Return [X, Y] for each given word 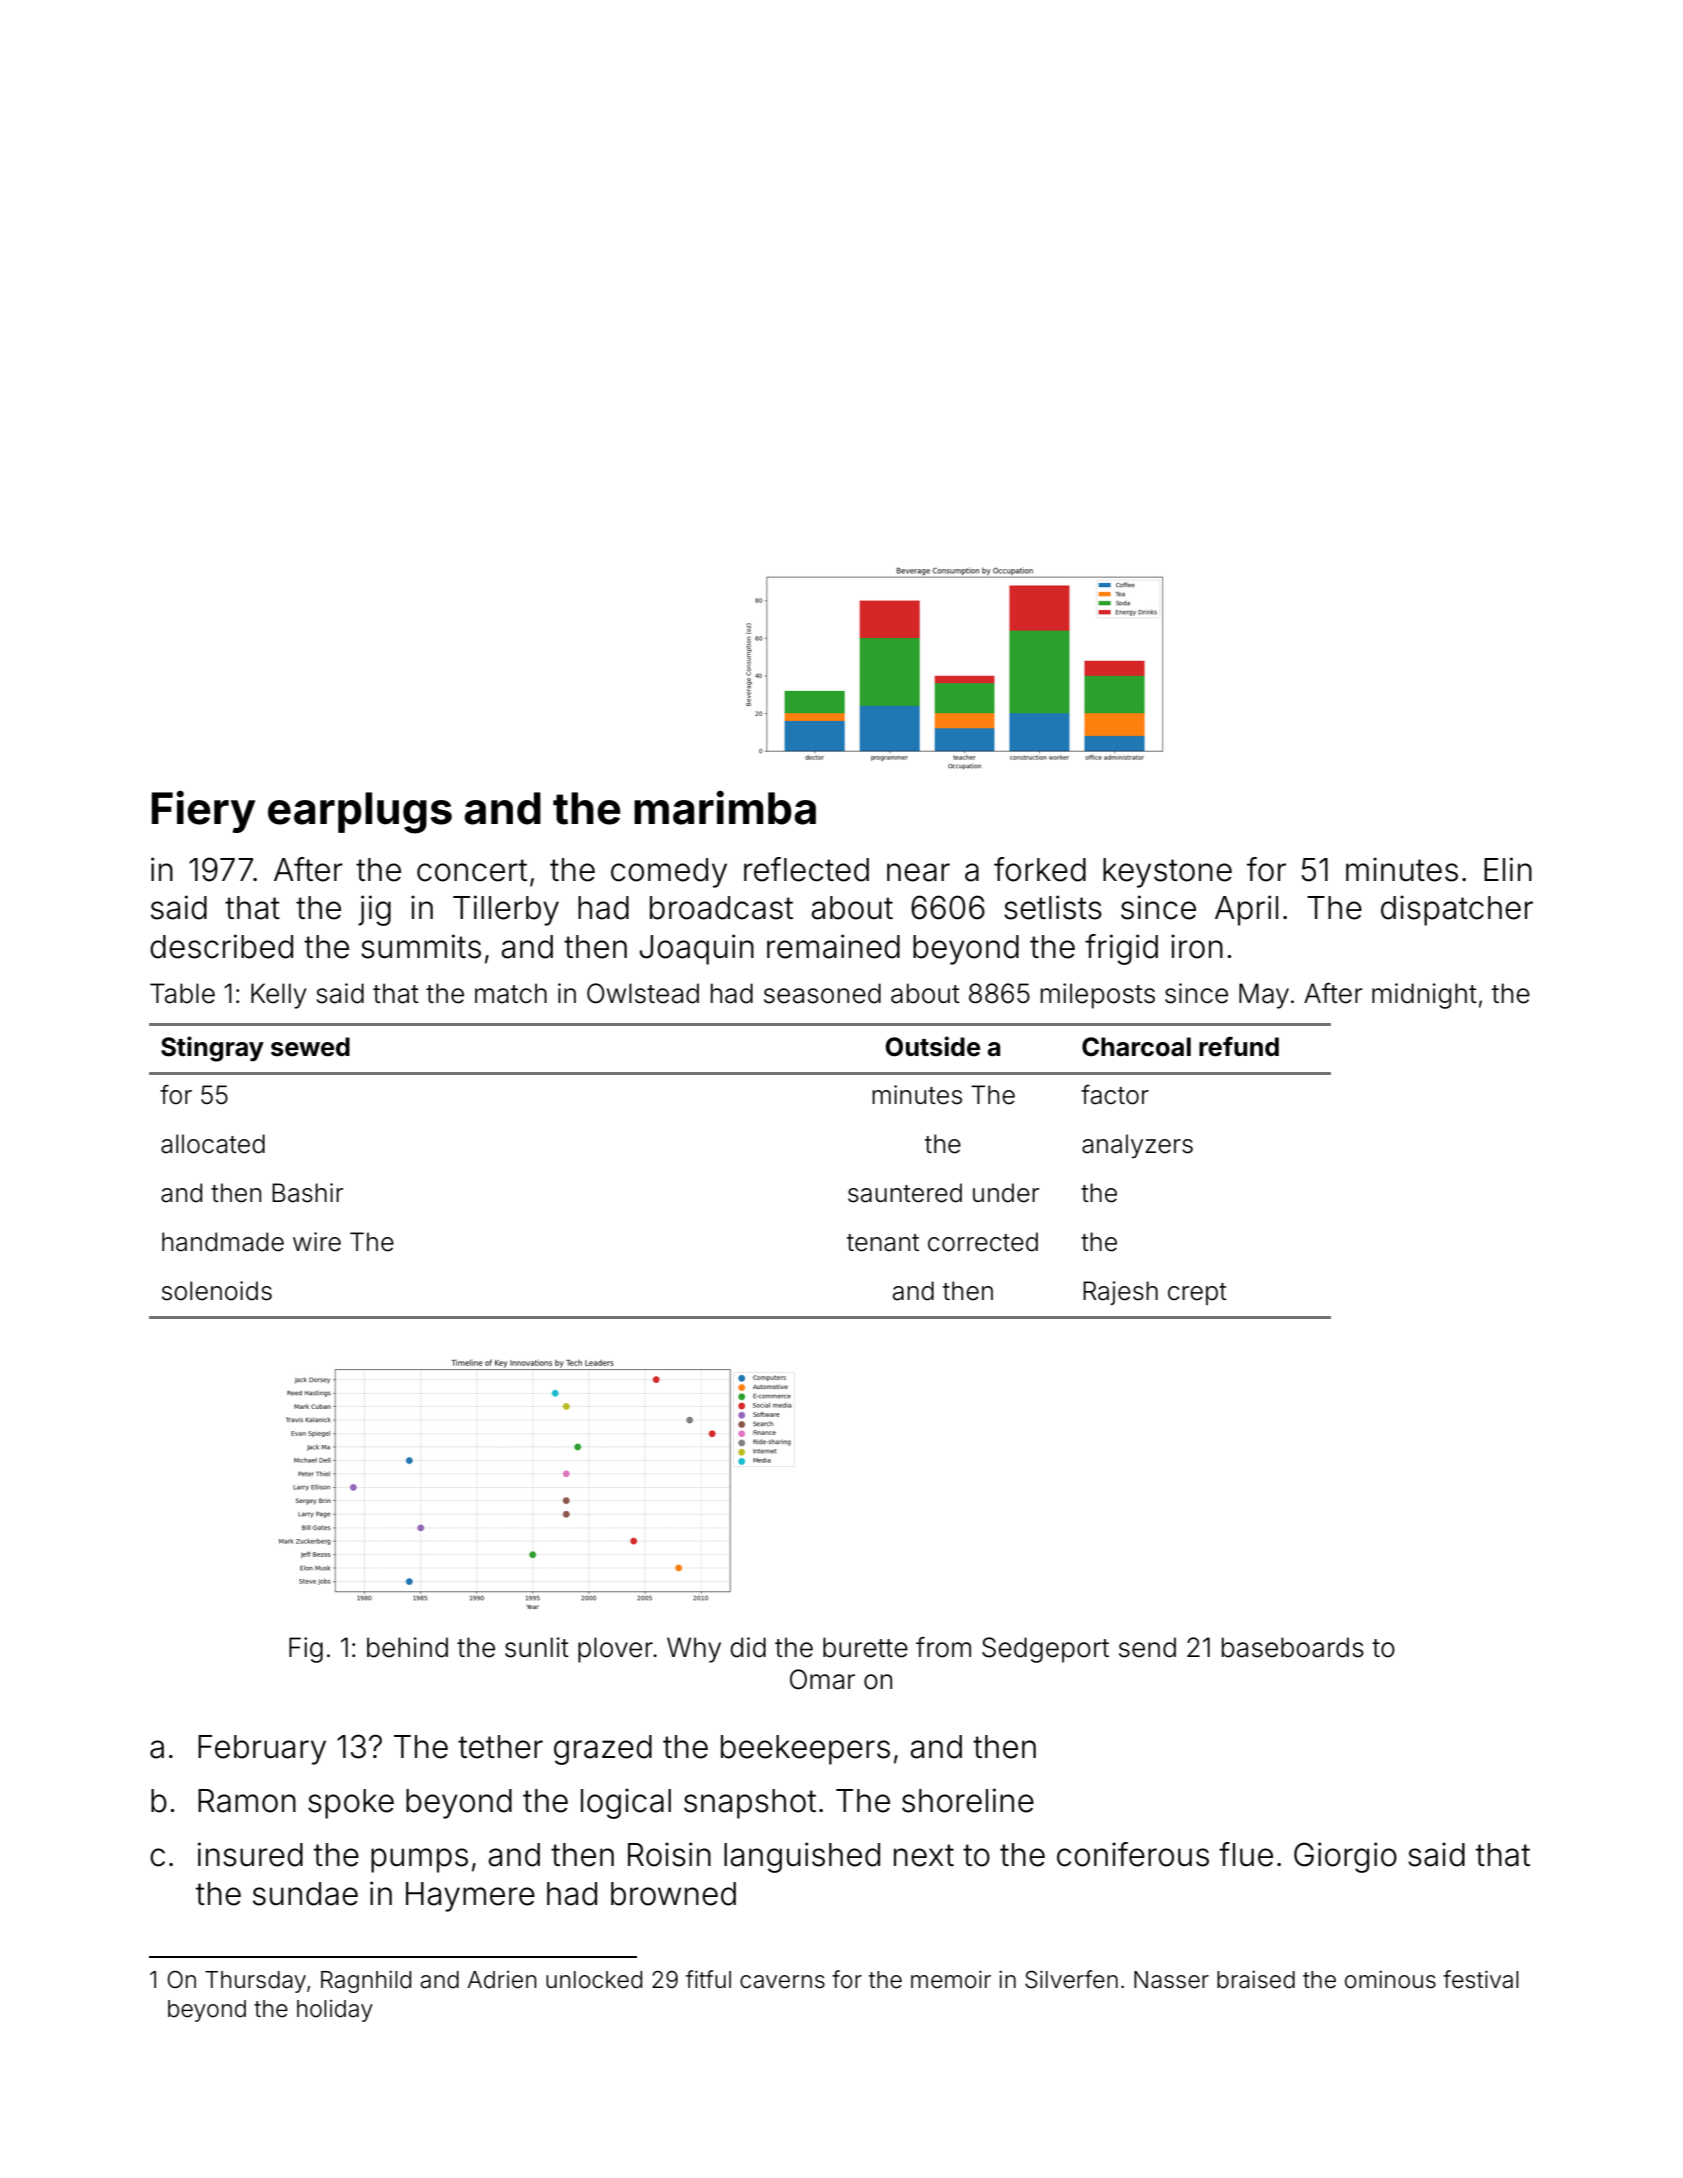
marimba [725, 807]
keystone [1167, 873]
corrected [983, 1242]
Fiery [203, 811]
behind [407, 1647]
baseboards [1293, 1647]
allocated [213, 1144]
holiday [335, 2011]
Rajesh [1120, 1293]
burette [865, 1647]
